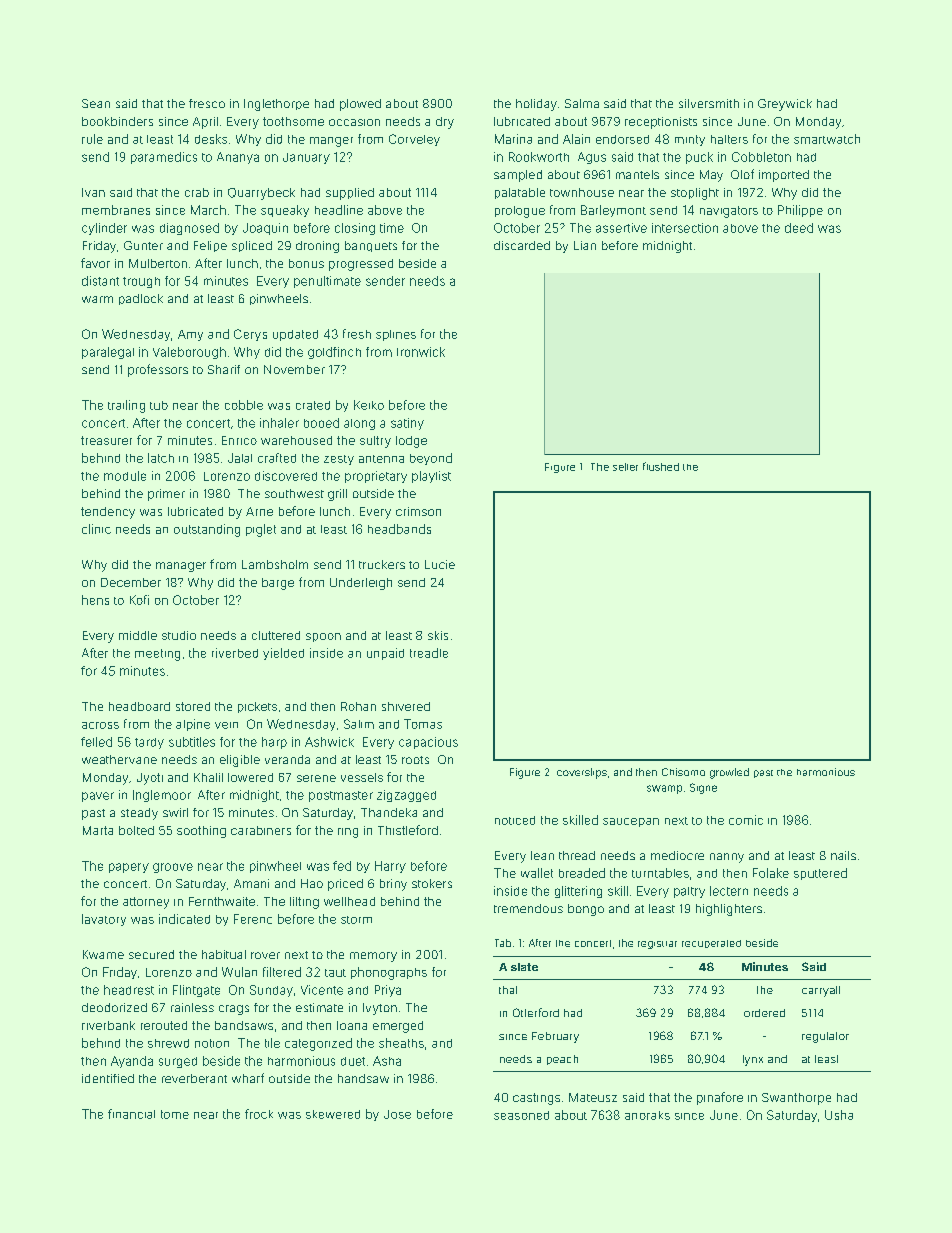 This page has width=952, height=1233. Describe the element at coordinates (625, 467) in the page. I see `seller` at that location.
